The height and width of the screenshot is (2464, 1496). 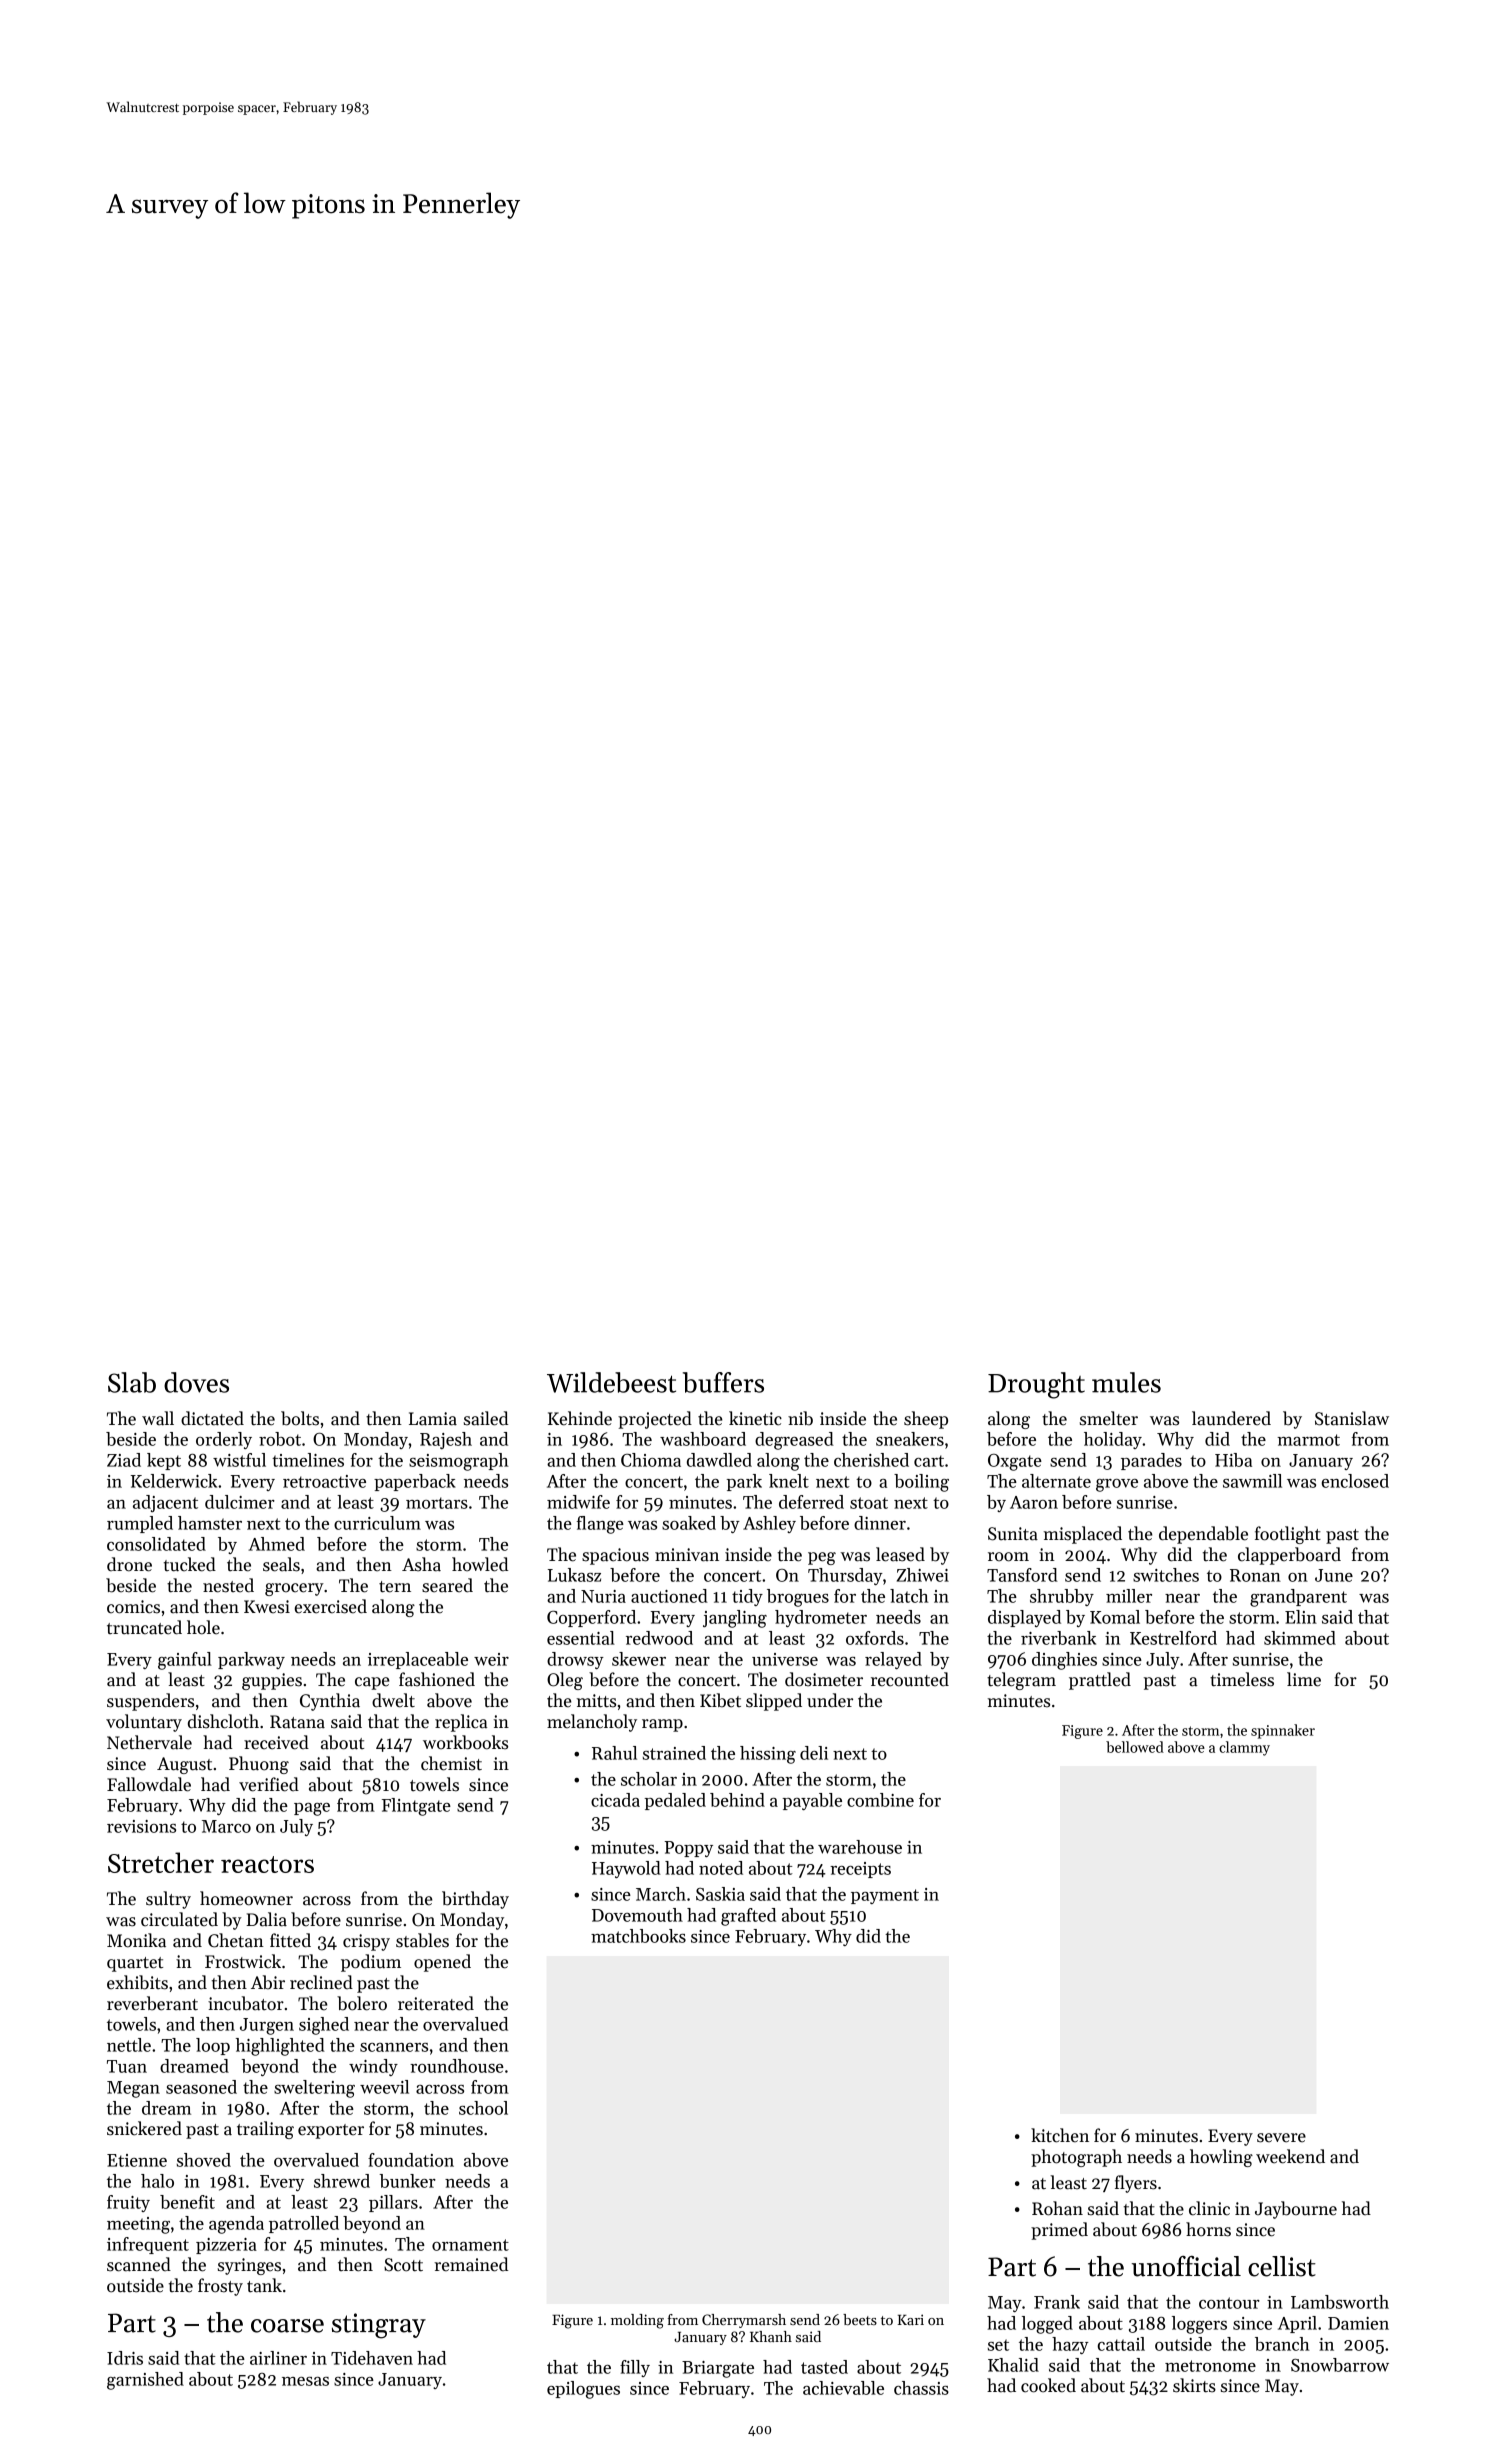 What do you see at coordinates (168, 1900) in the screenshot?
I see `sultry` at bounding box center [168, 1900].
